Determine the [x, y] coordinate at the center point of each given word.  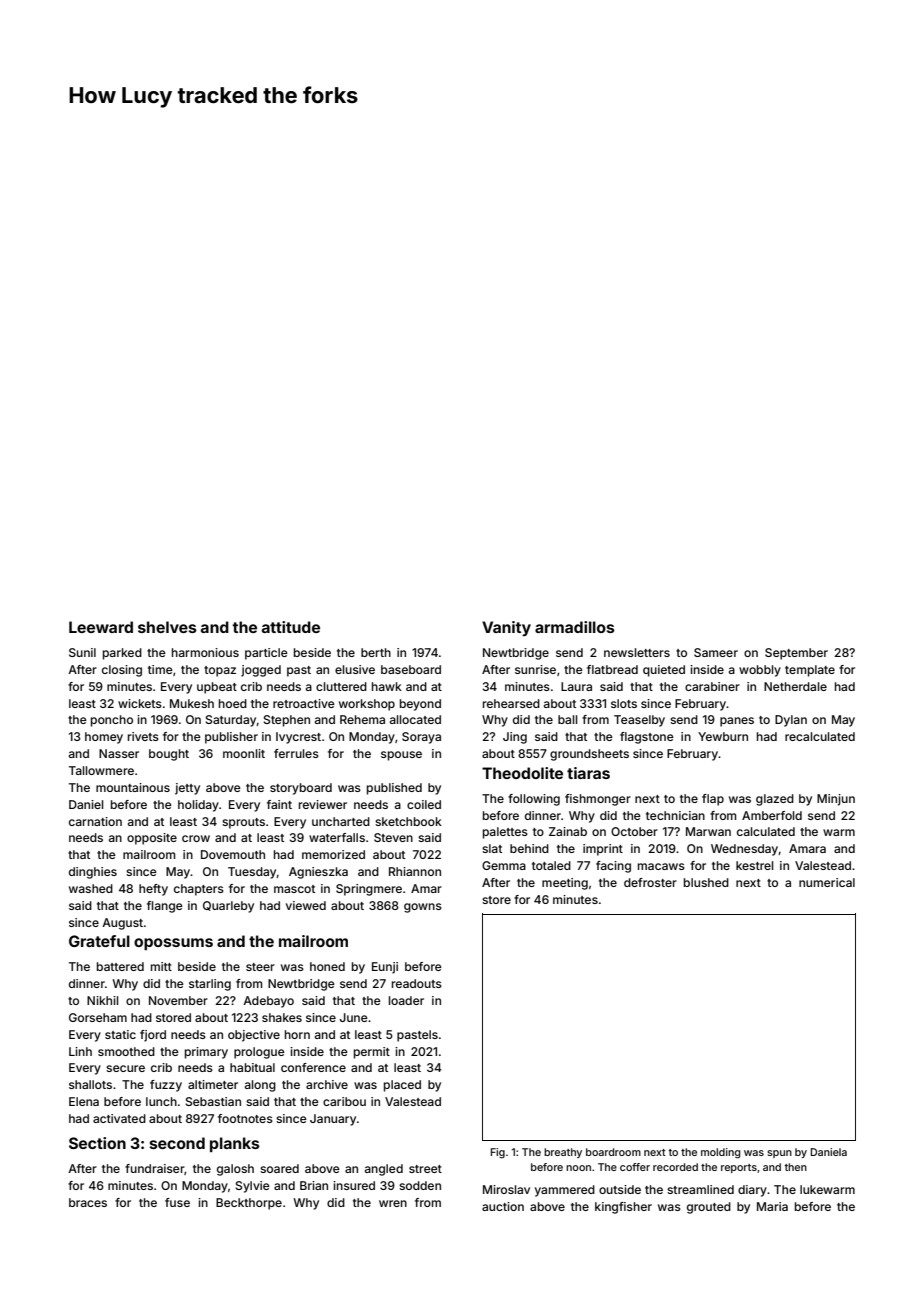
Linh [80, 1051]
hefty [153, 890]
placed [402, 1086]
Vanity [506, 628]
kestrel [755, 865]
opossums [173, 944]
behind [529, 848]
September [796, 654]
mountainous [133, 787]
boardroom [613, 1152]
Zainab [568, 831]
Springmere [369, 890]
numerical [827, 882]
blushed [706, 882]
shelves [167, 627]
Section [97, 1143]
